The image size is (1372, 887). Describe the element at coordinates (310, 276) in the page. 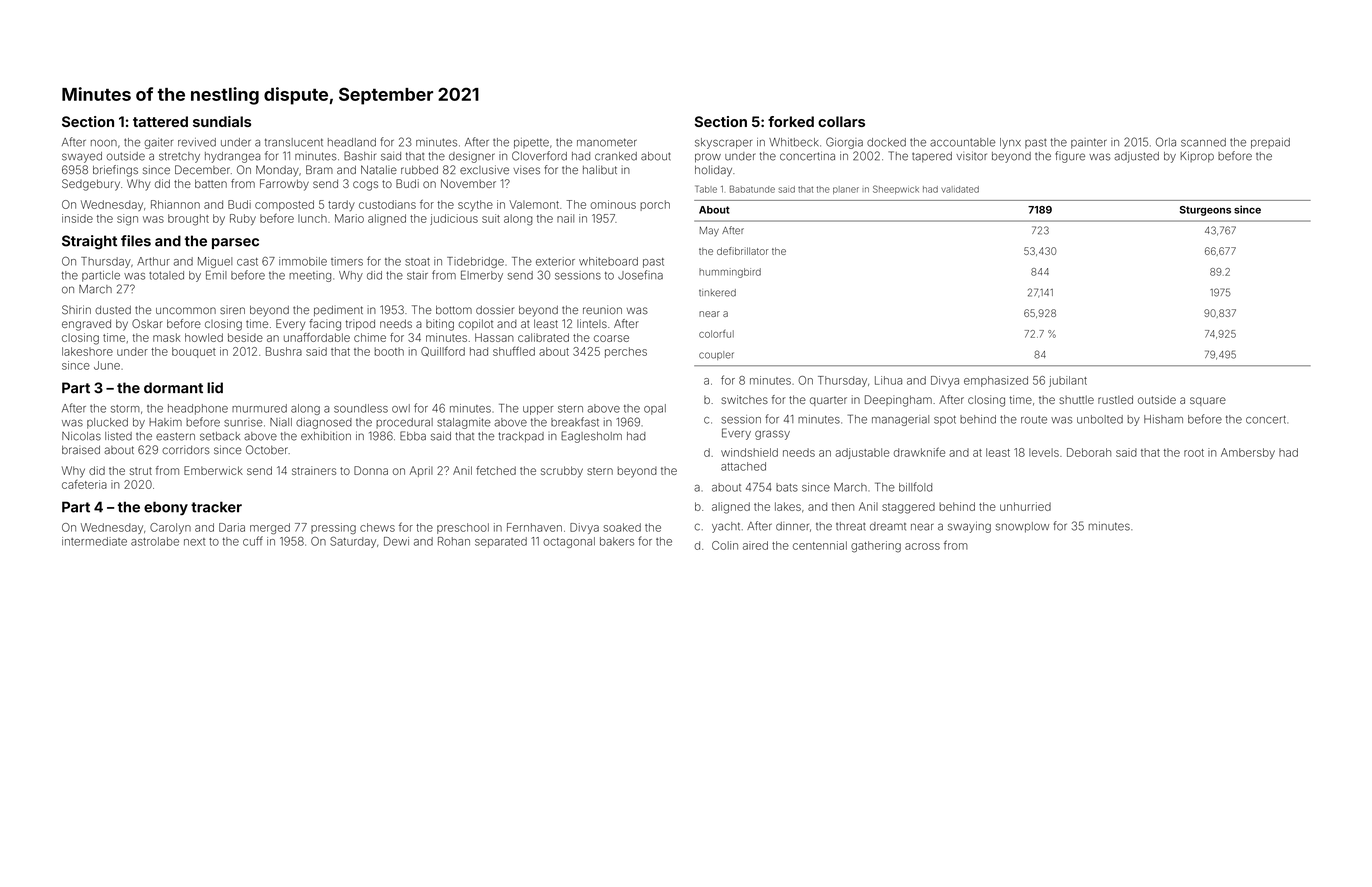

I see `meeting` at that location.
